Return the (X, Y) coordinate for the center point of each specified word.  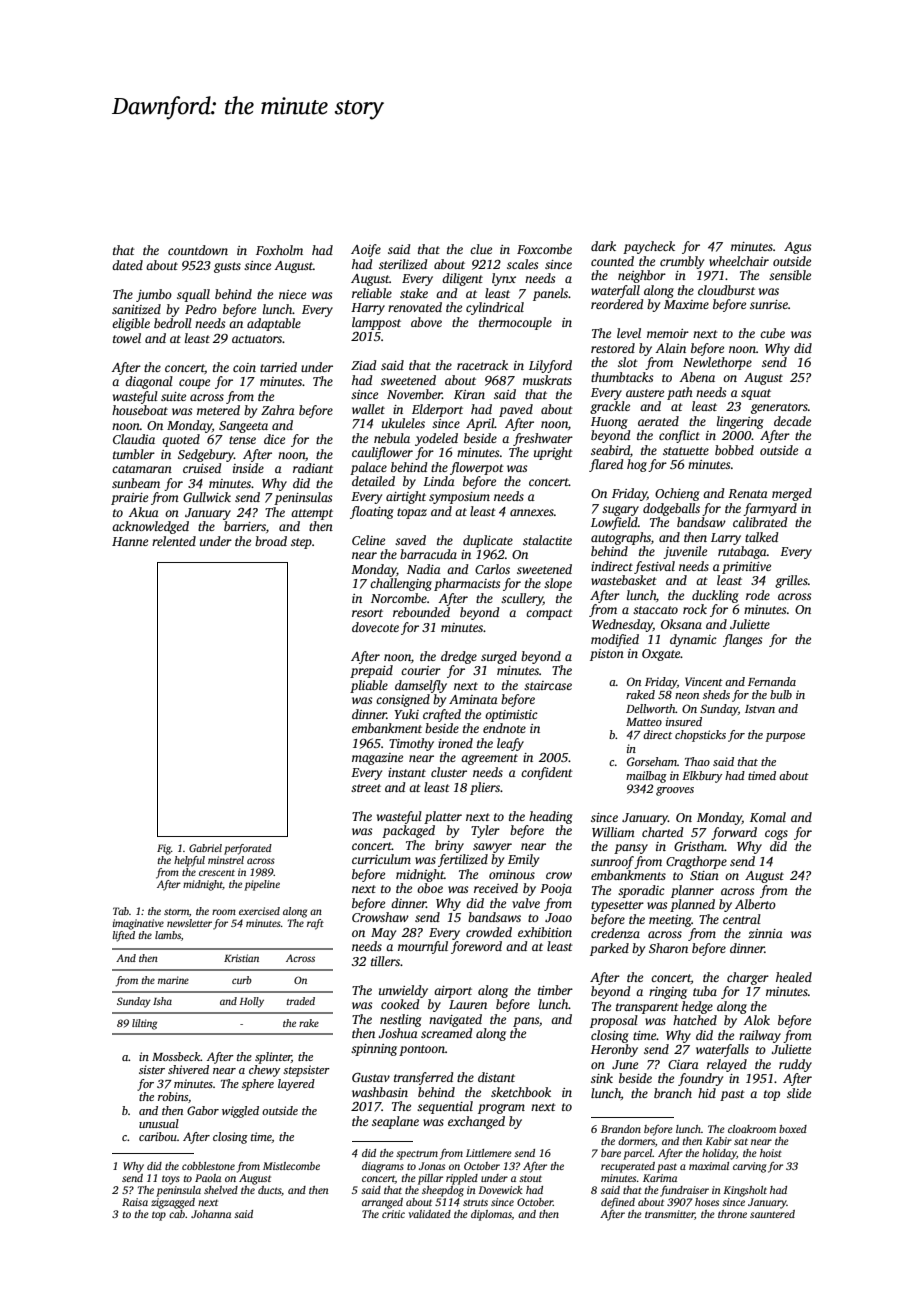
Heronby (614, 1050)
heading (551, 817)
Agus (797, 248)
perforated (248, 849)
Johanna (211, 1214)
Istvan (760, 709)
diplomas (491, 1215)
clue (481, 249)
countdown (198, 250)
